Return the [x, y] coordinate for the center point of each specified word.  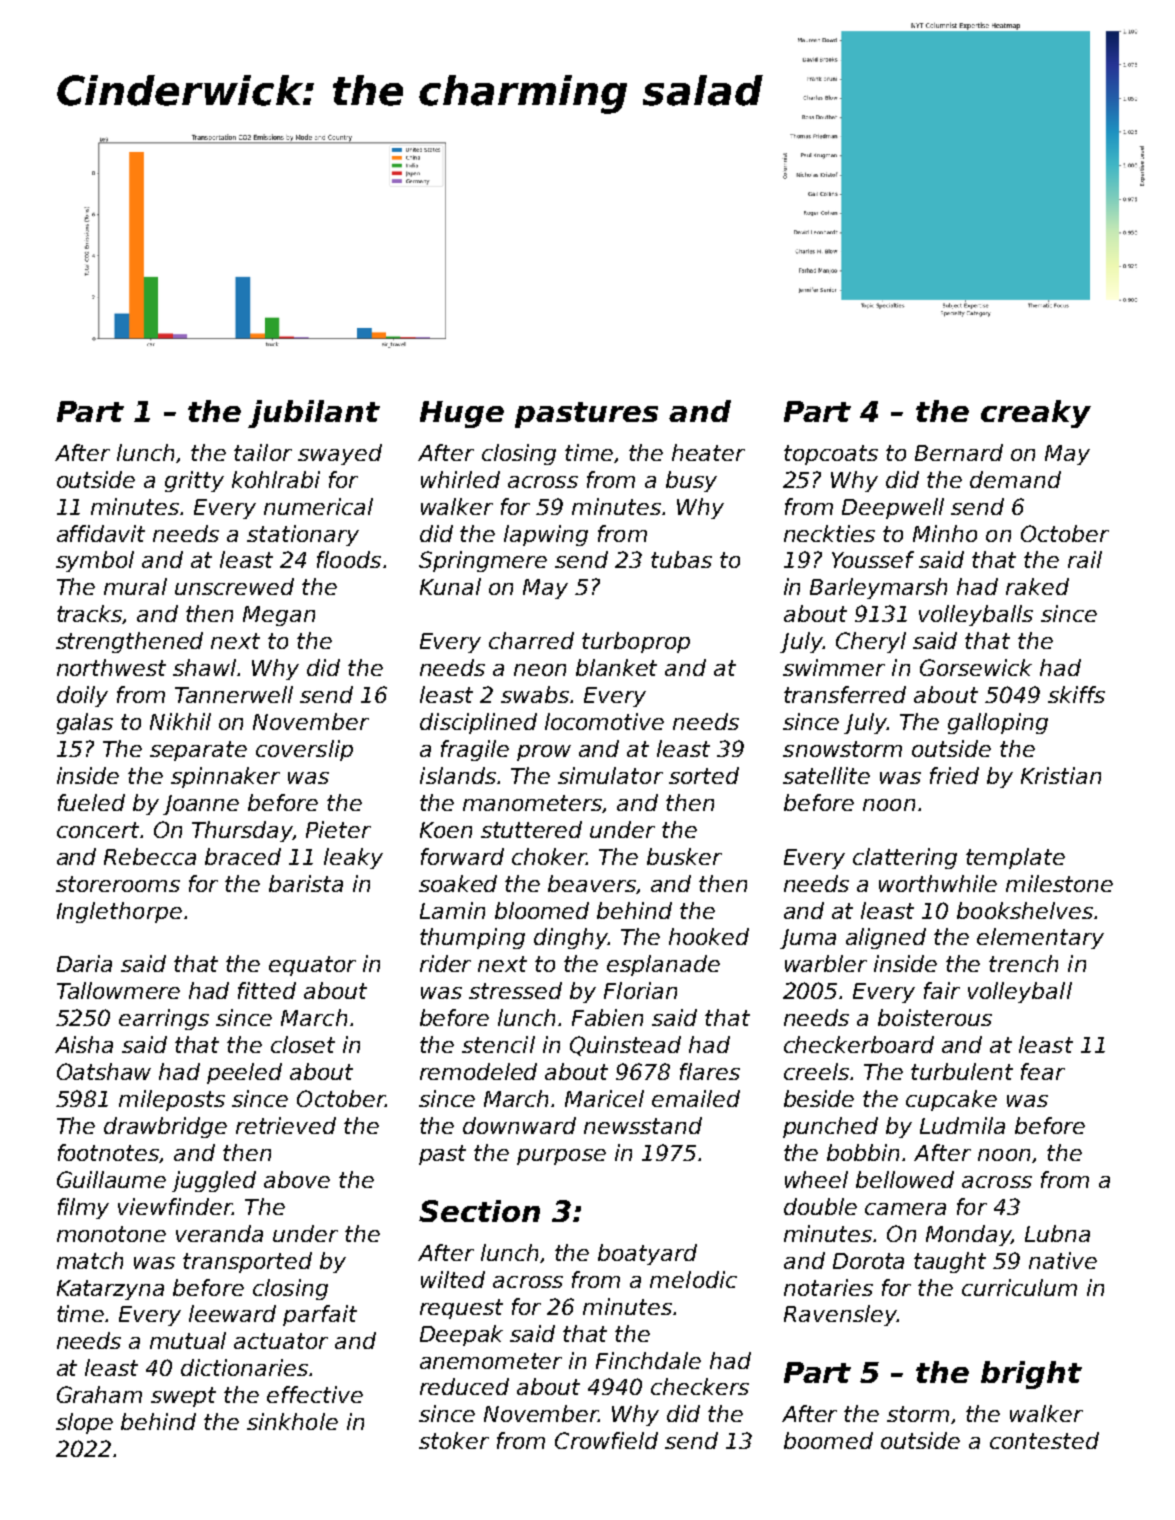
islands [458, 775]
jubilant [314, 414]
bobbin [863, 1152]
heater [708, 452]
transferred [845, 694]
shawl [204, 667]
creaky [1036, 414]
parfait [320, 1315]
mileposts [172, 1100]
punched [830, 1127]
